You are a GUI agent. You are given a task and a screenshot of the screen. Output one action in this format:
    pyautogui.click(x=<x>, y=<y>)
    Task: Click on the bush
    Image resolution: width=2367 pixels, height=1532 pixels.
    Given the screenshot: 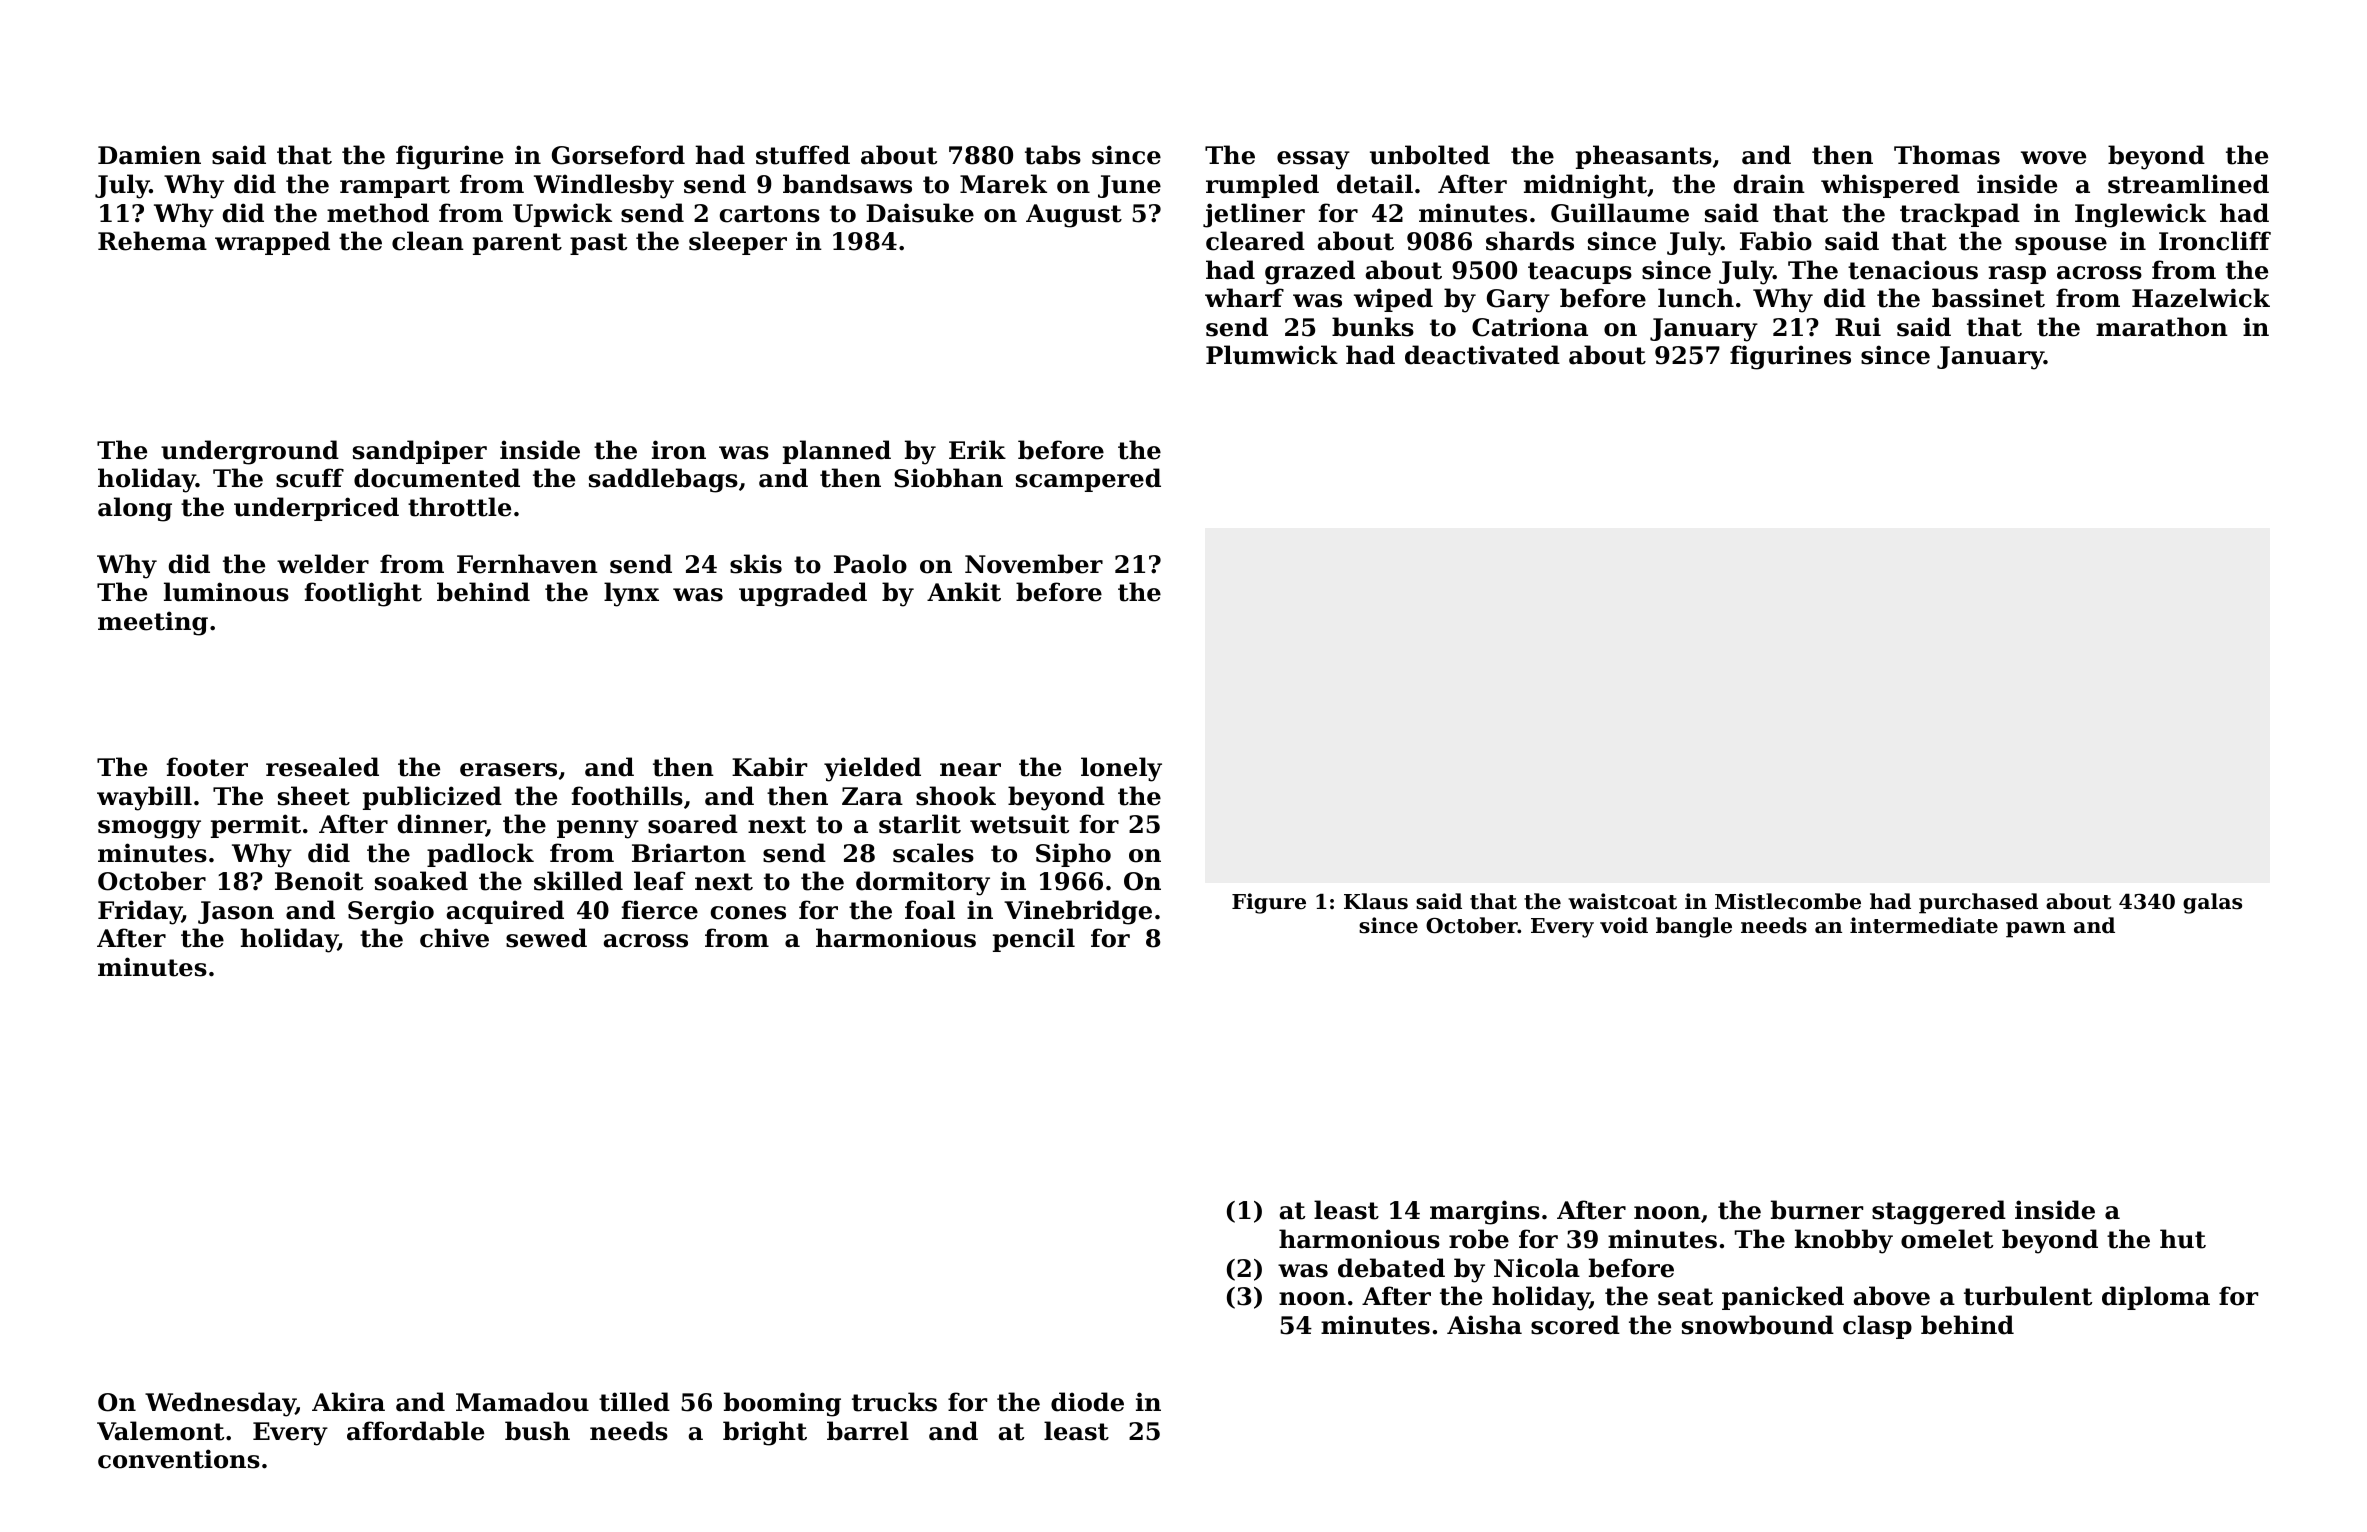 What is the action you would take?
    pyautogui.click(x=537, y=1431)
